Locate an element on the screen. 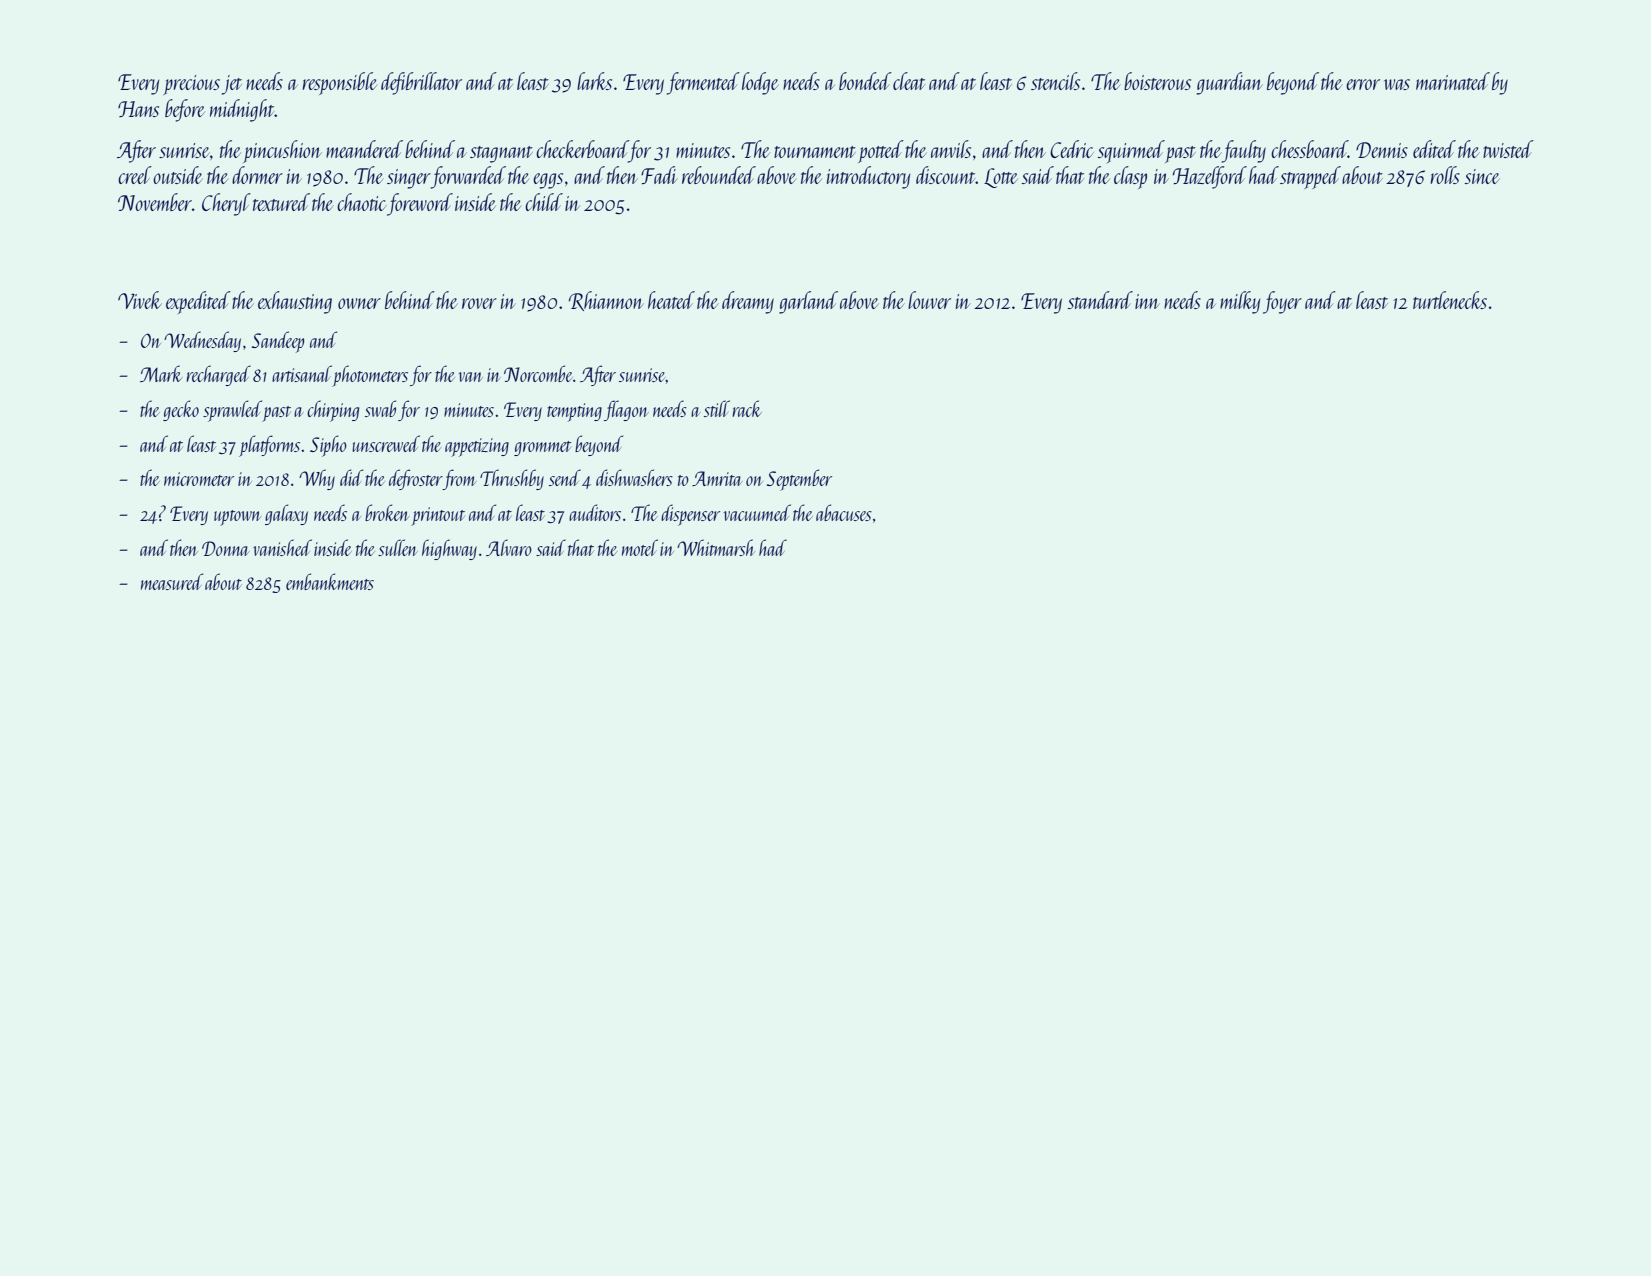  Cheryl is located at coordinates (226, 204).
